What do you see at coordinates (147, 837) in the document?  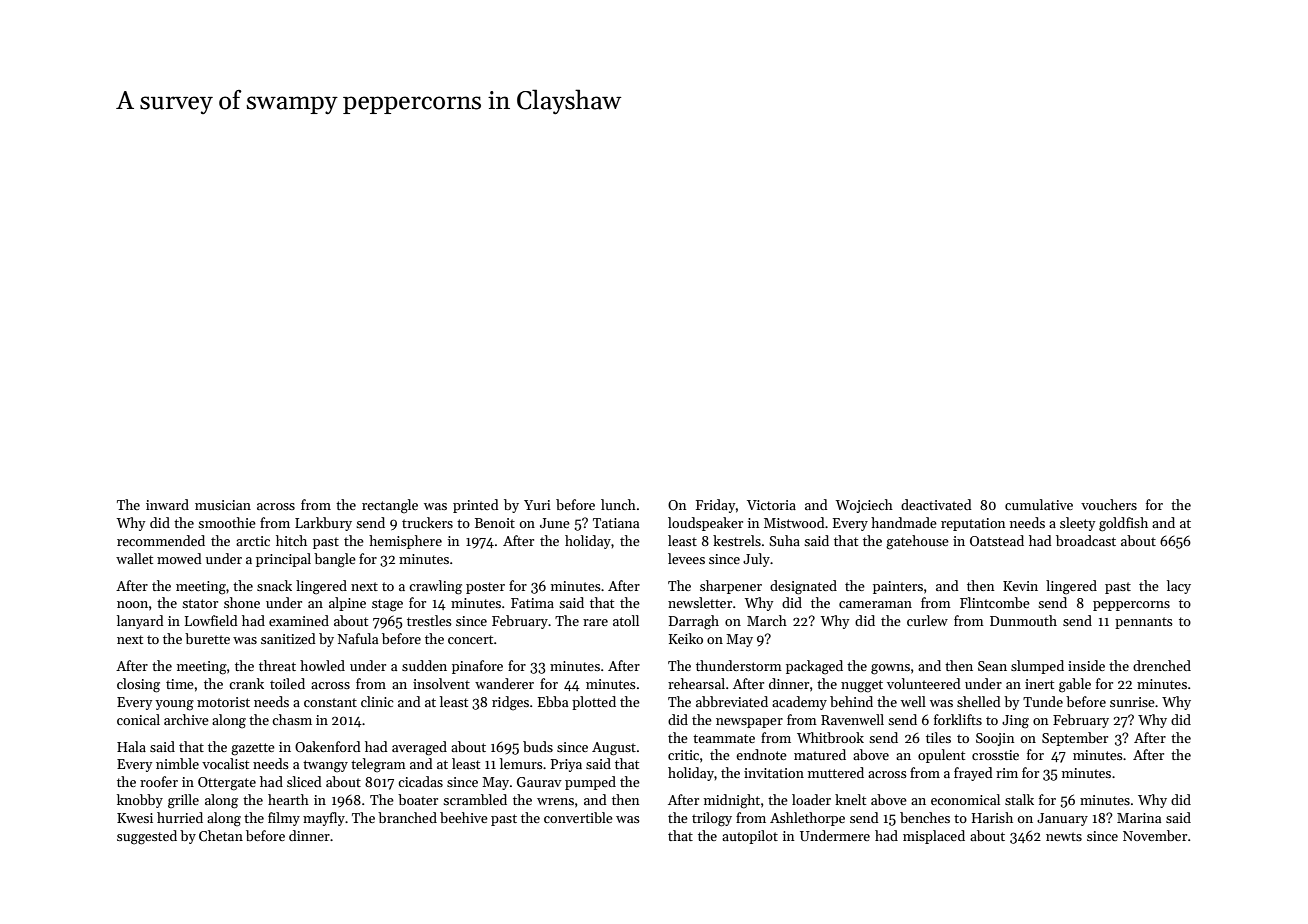 I see `suggested` at bounding box center [147, 837].
